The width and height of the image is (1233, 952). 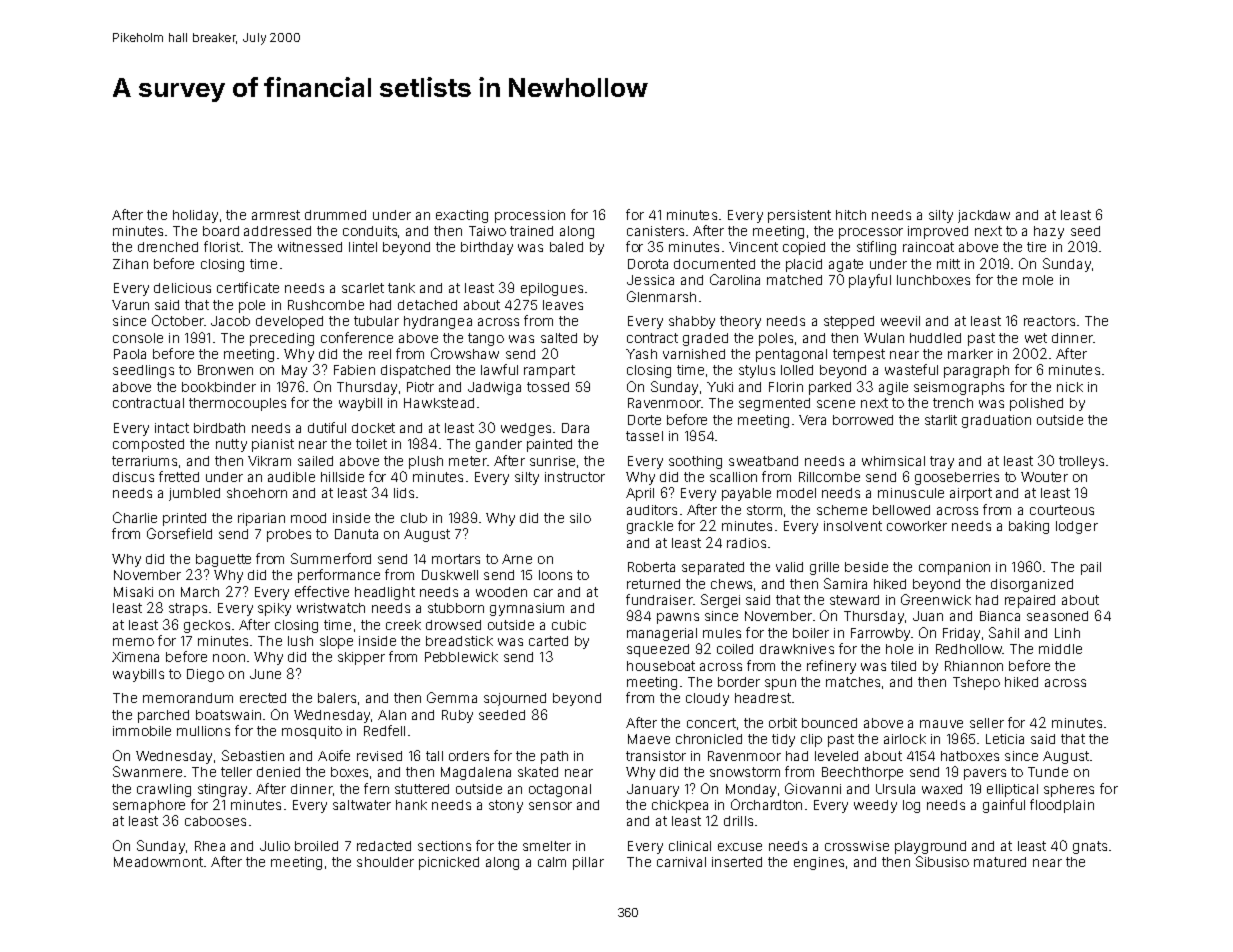 I want to click on jackdaw, so click(x=984, y=216).
